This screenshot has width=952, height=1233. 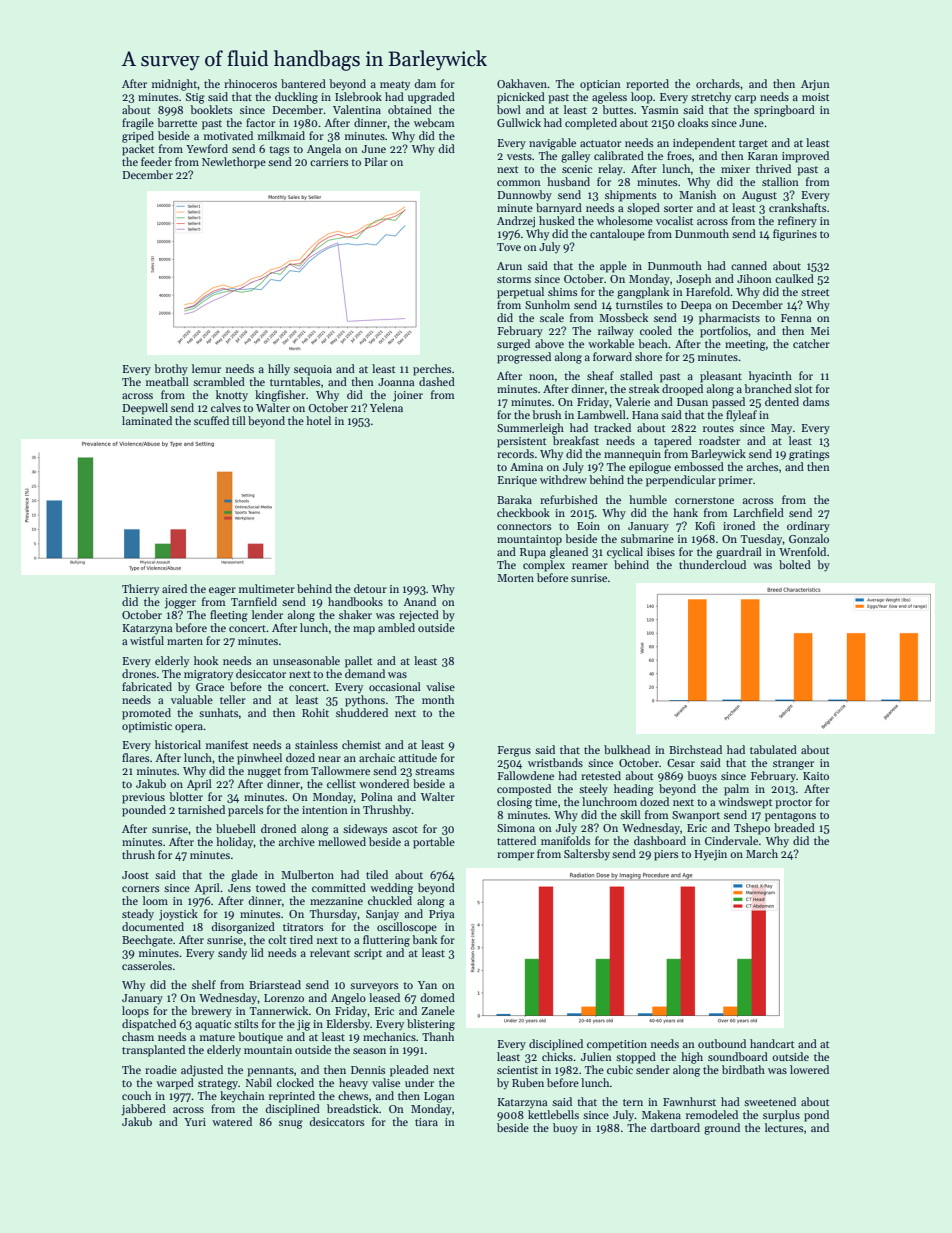 What do you see at coordinates (815, 85) in the screenshot?
I see `Arjun` at bounding box center [815, 85].
